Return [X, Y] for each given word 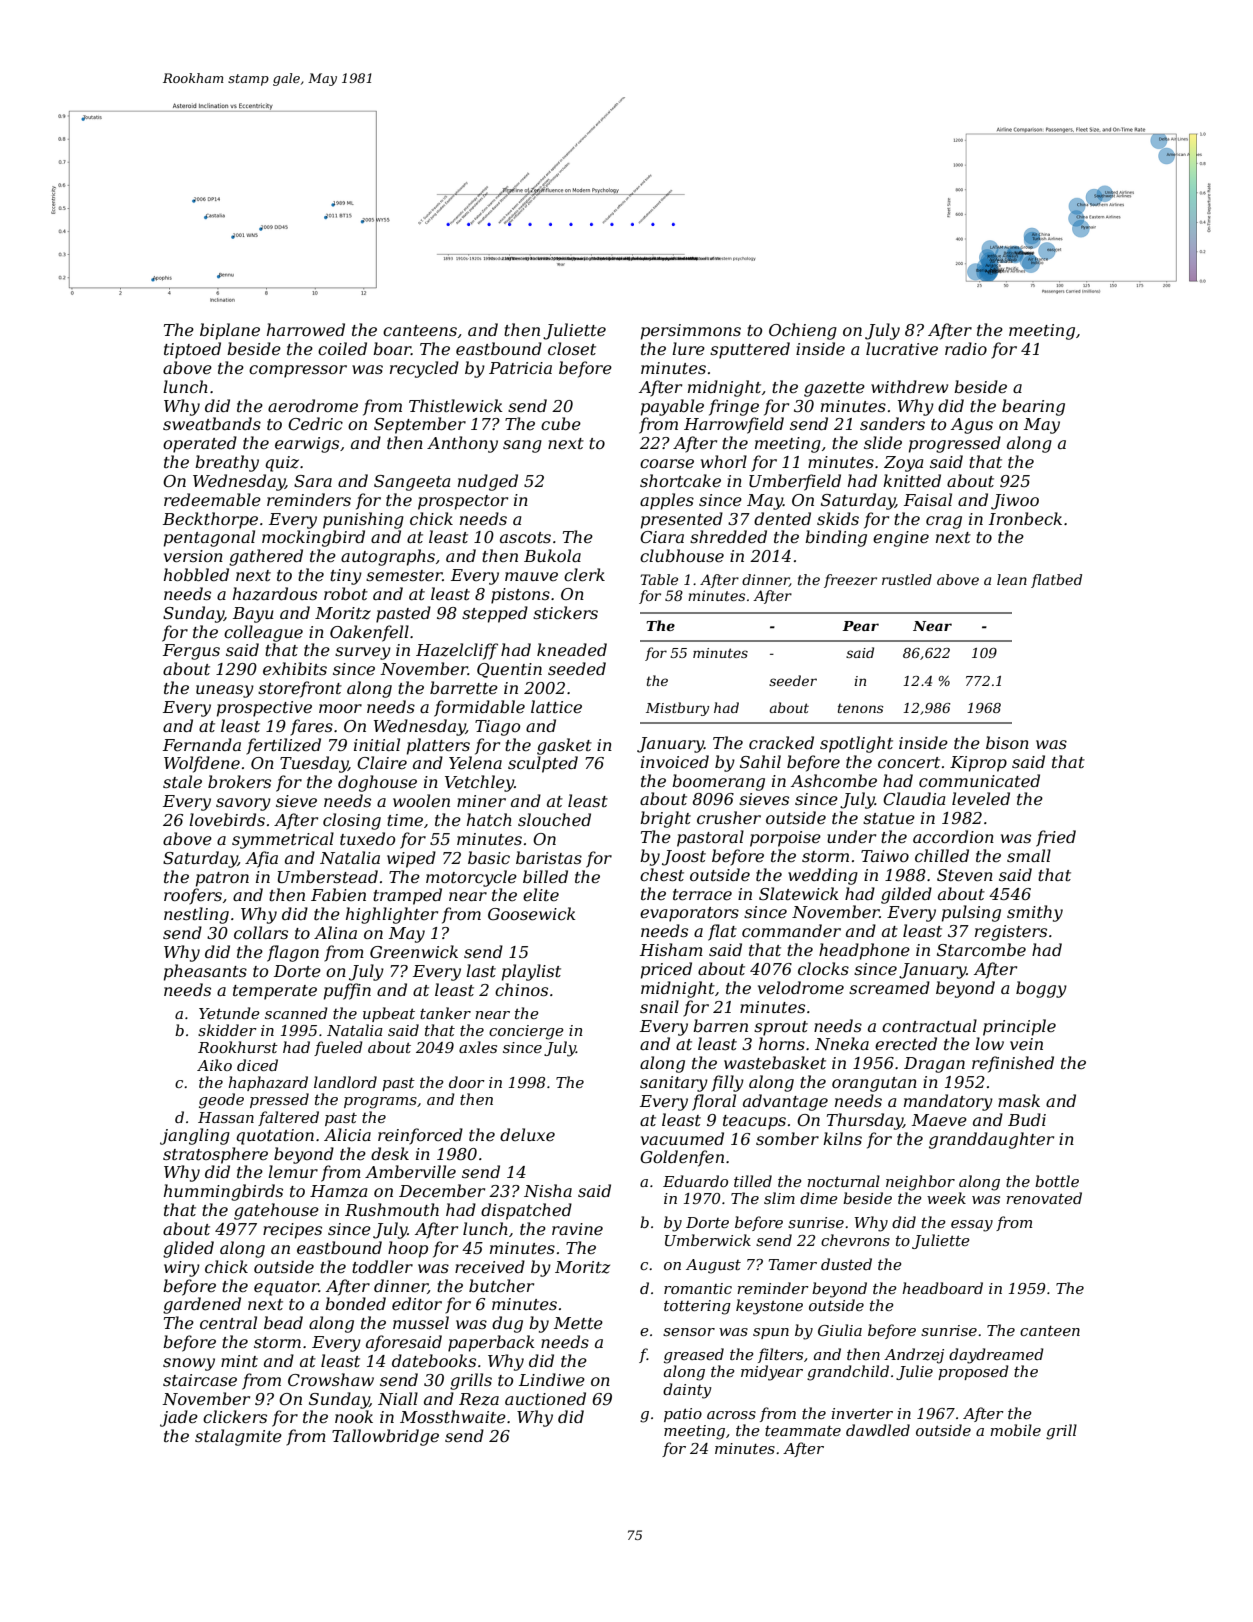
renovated [1044, 1198]
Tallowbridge [385, 1437]
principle [1019, 1027]
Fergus [191, 652]
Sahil [760, 761]
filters [780, 1355]
